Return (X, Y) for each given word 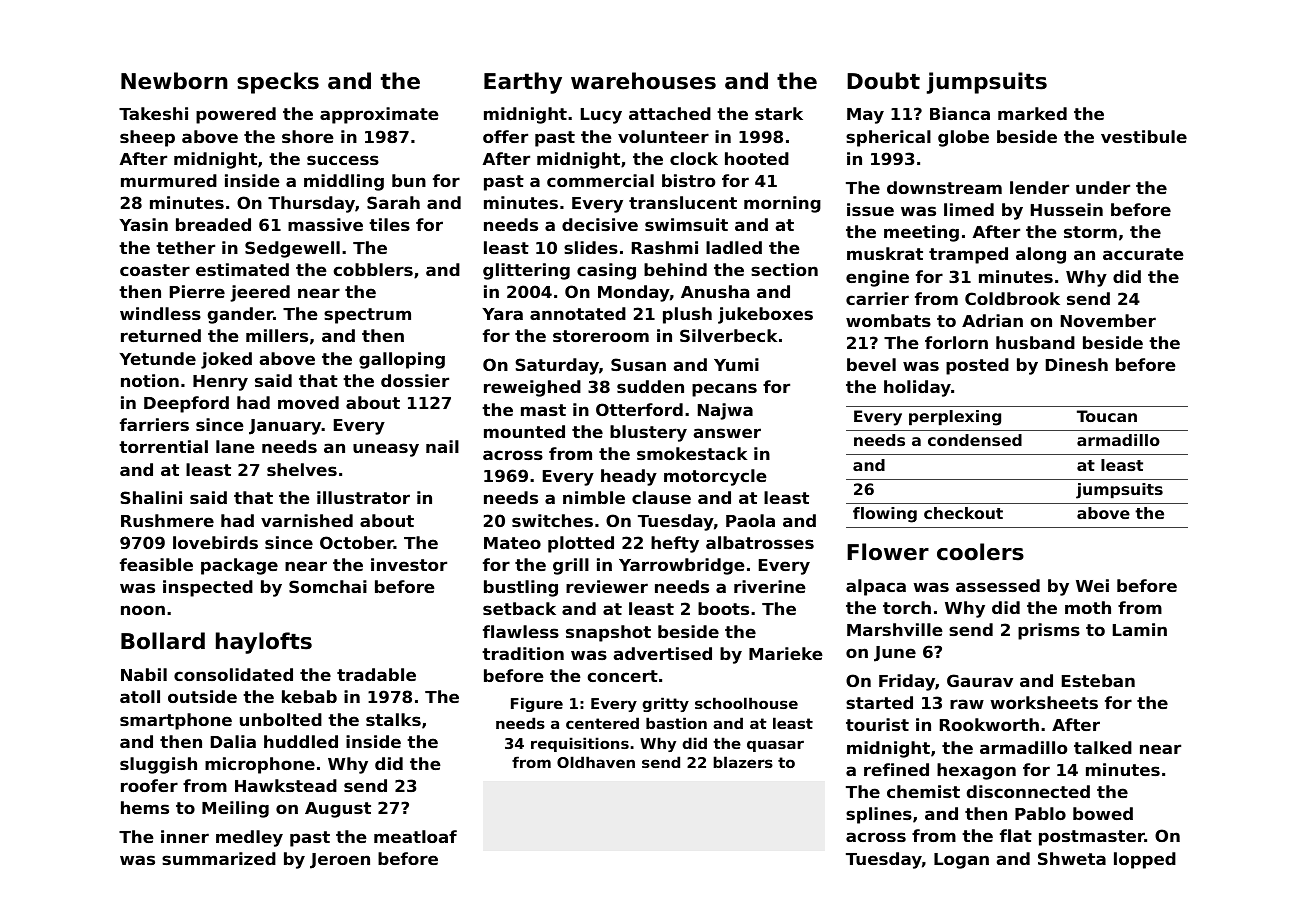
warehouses (643, 81)
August (338, 810)
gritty (665, 704)
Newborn (174, 81)
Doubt (883, 81)
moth (1088, 607)
